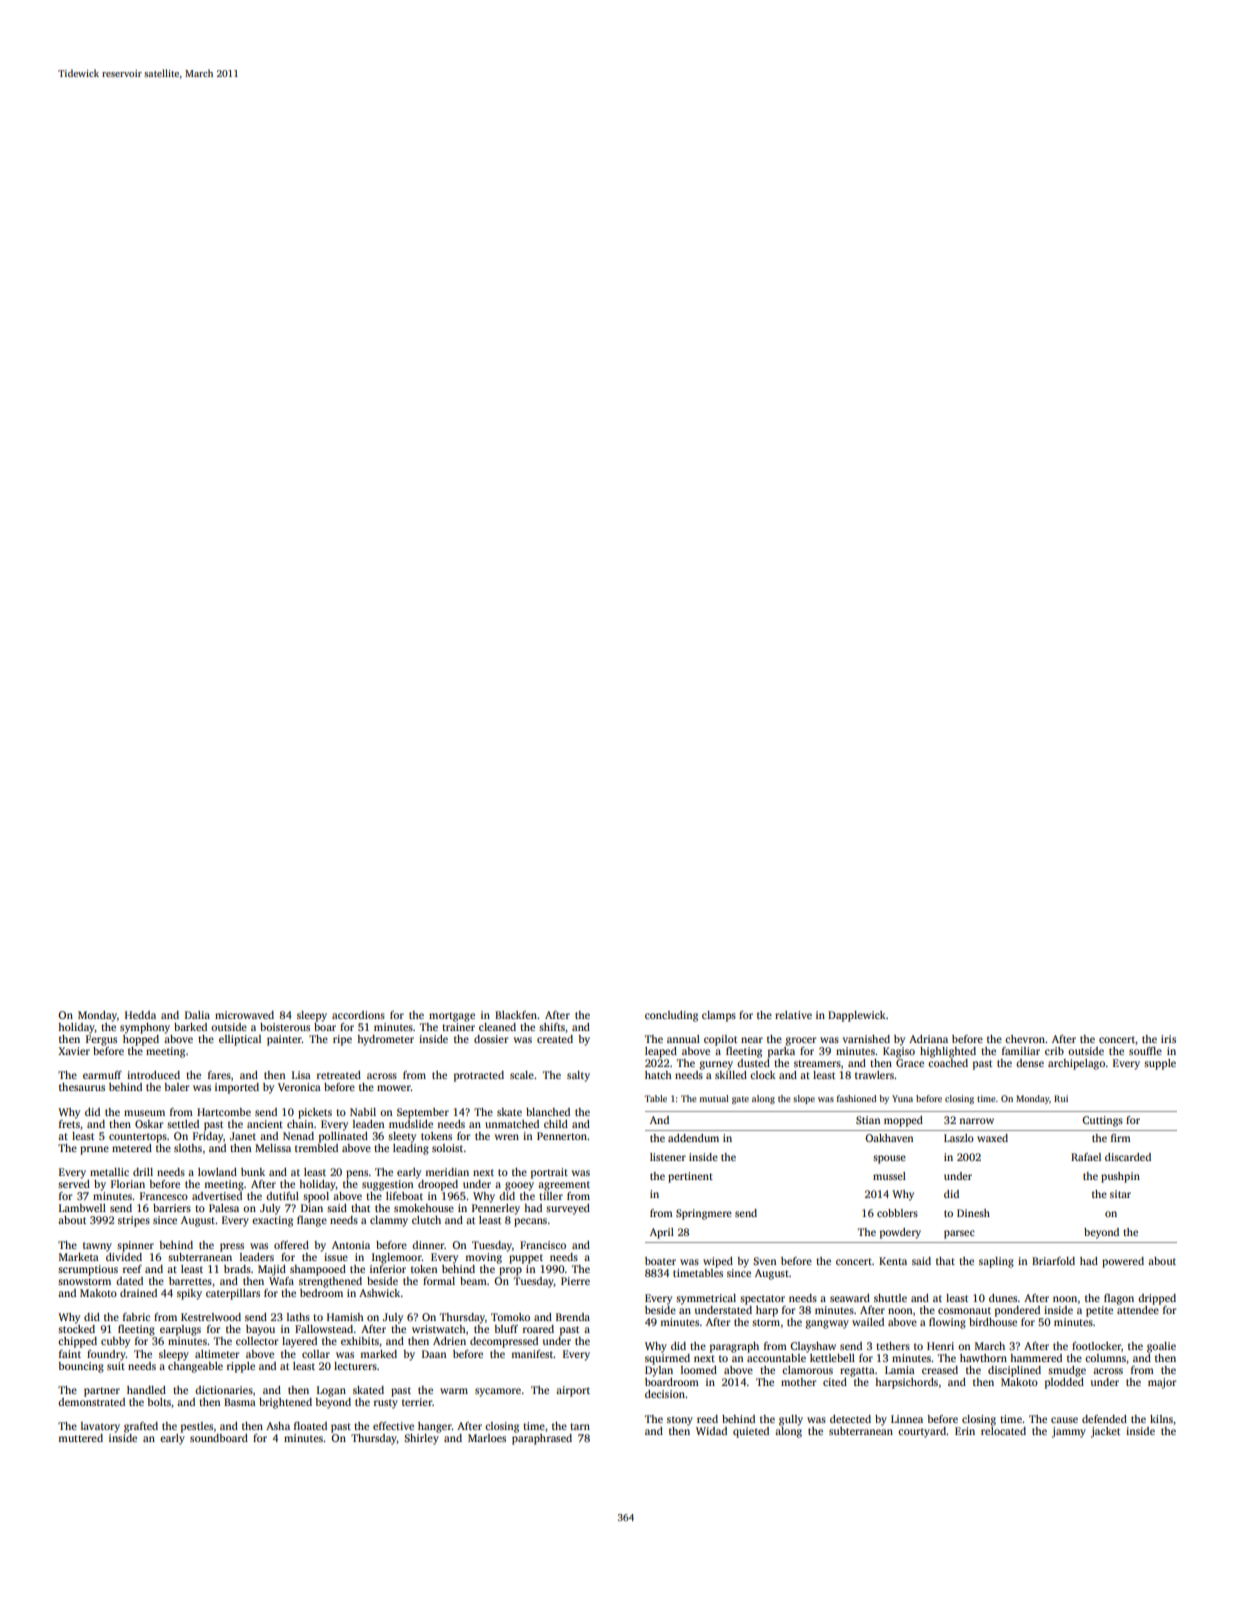 This document has height=1598, width=1235. Describe the element at coordinates (285, 1403) in the document. I see `brightened` at that location.
